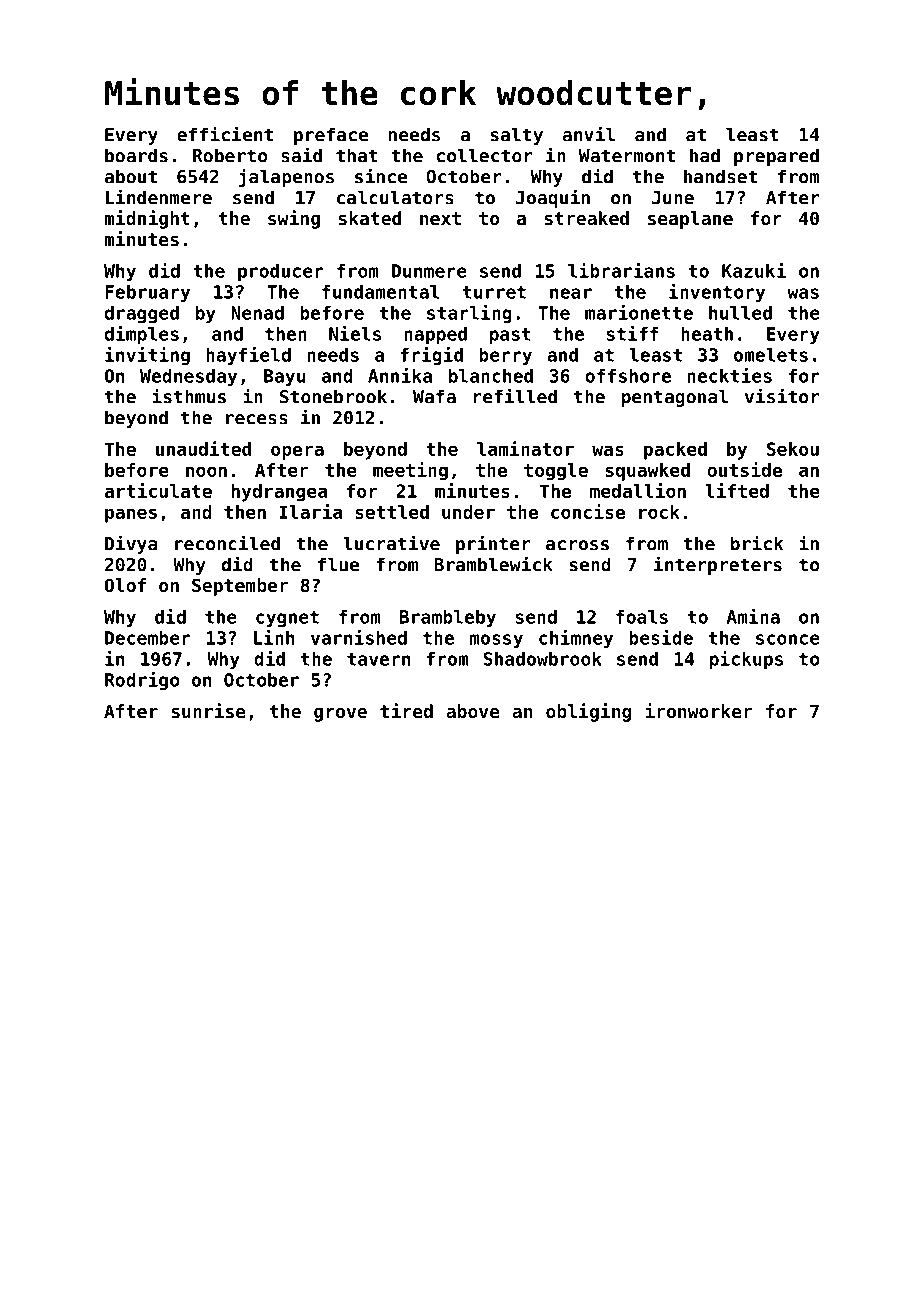 The image size is (924, 1314). What do you see at coordinates (331, 136) in the screenshot?
I see `preface` at bounding box center [331, 136].
